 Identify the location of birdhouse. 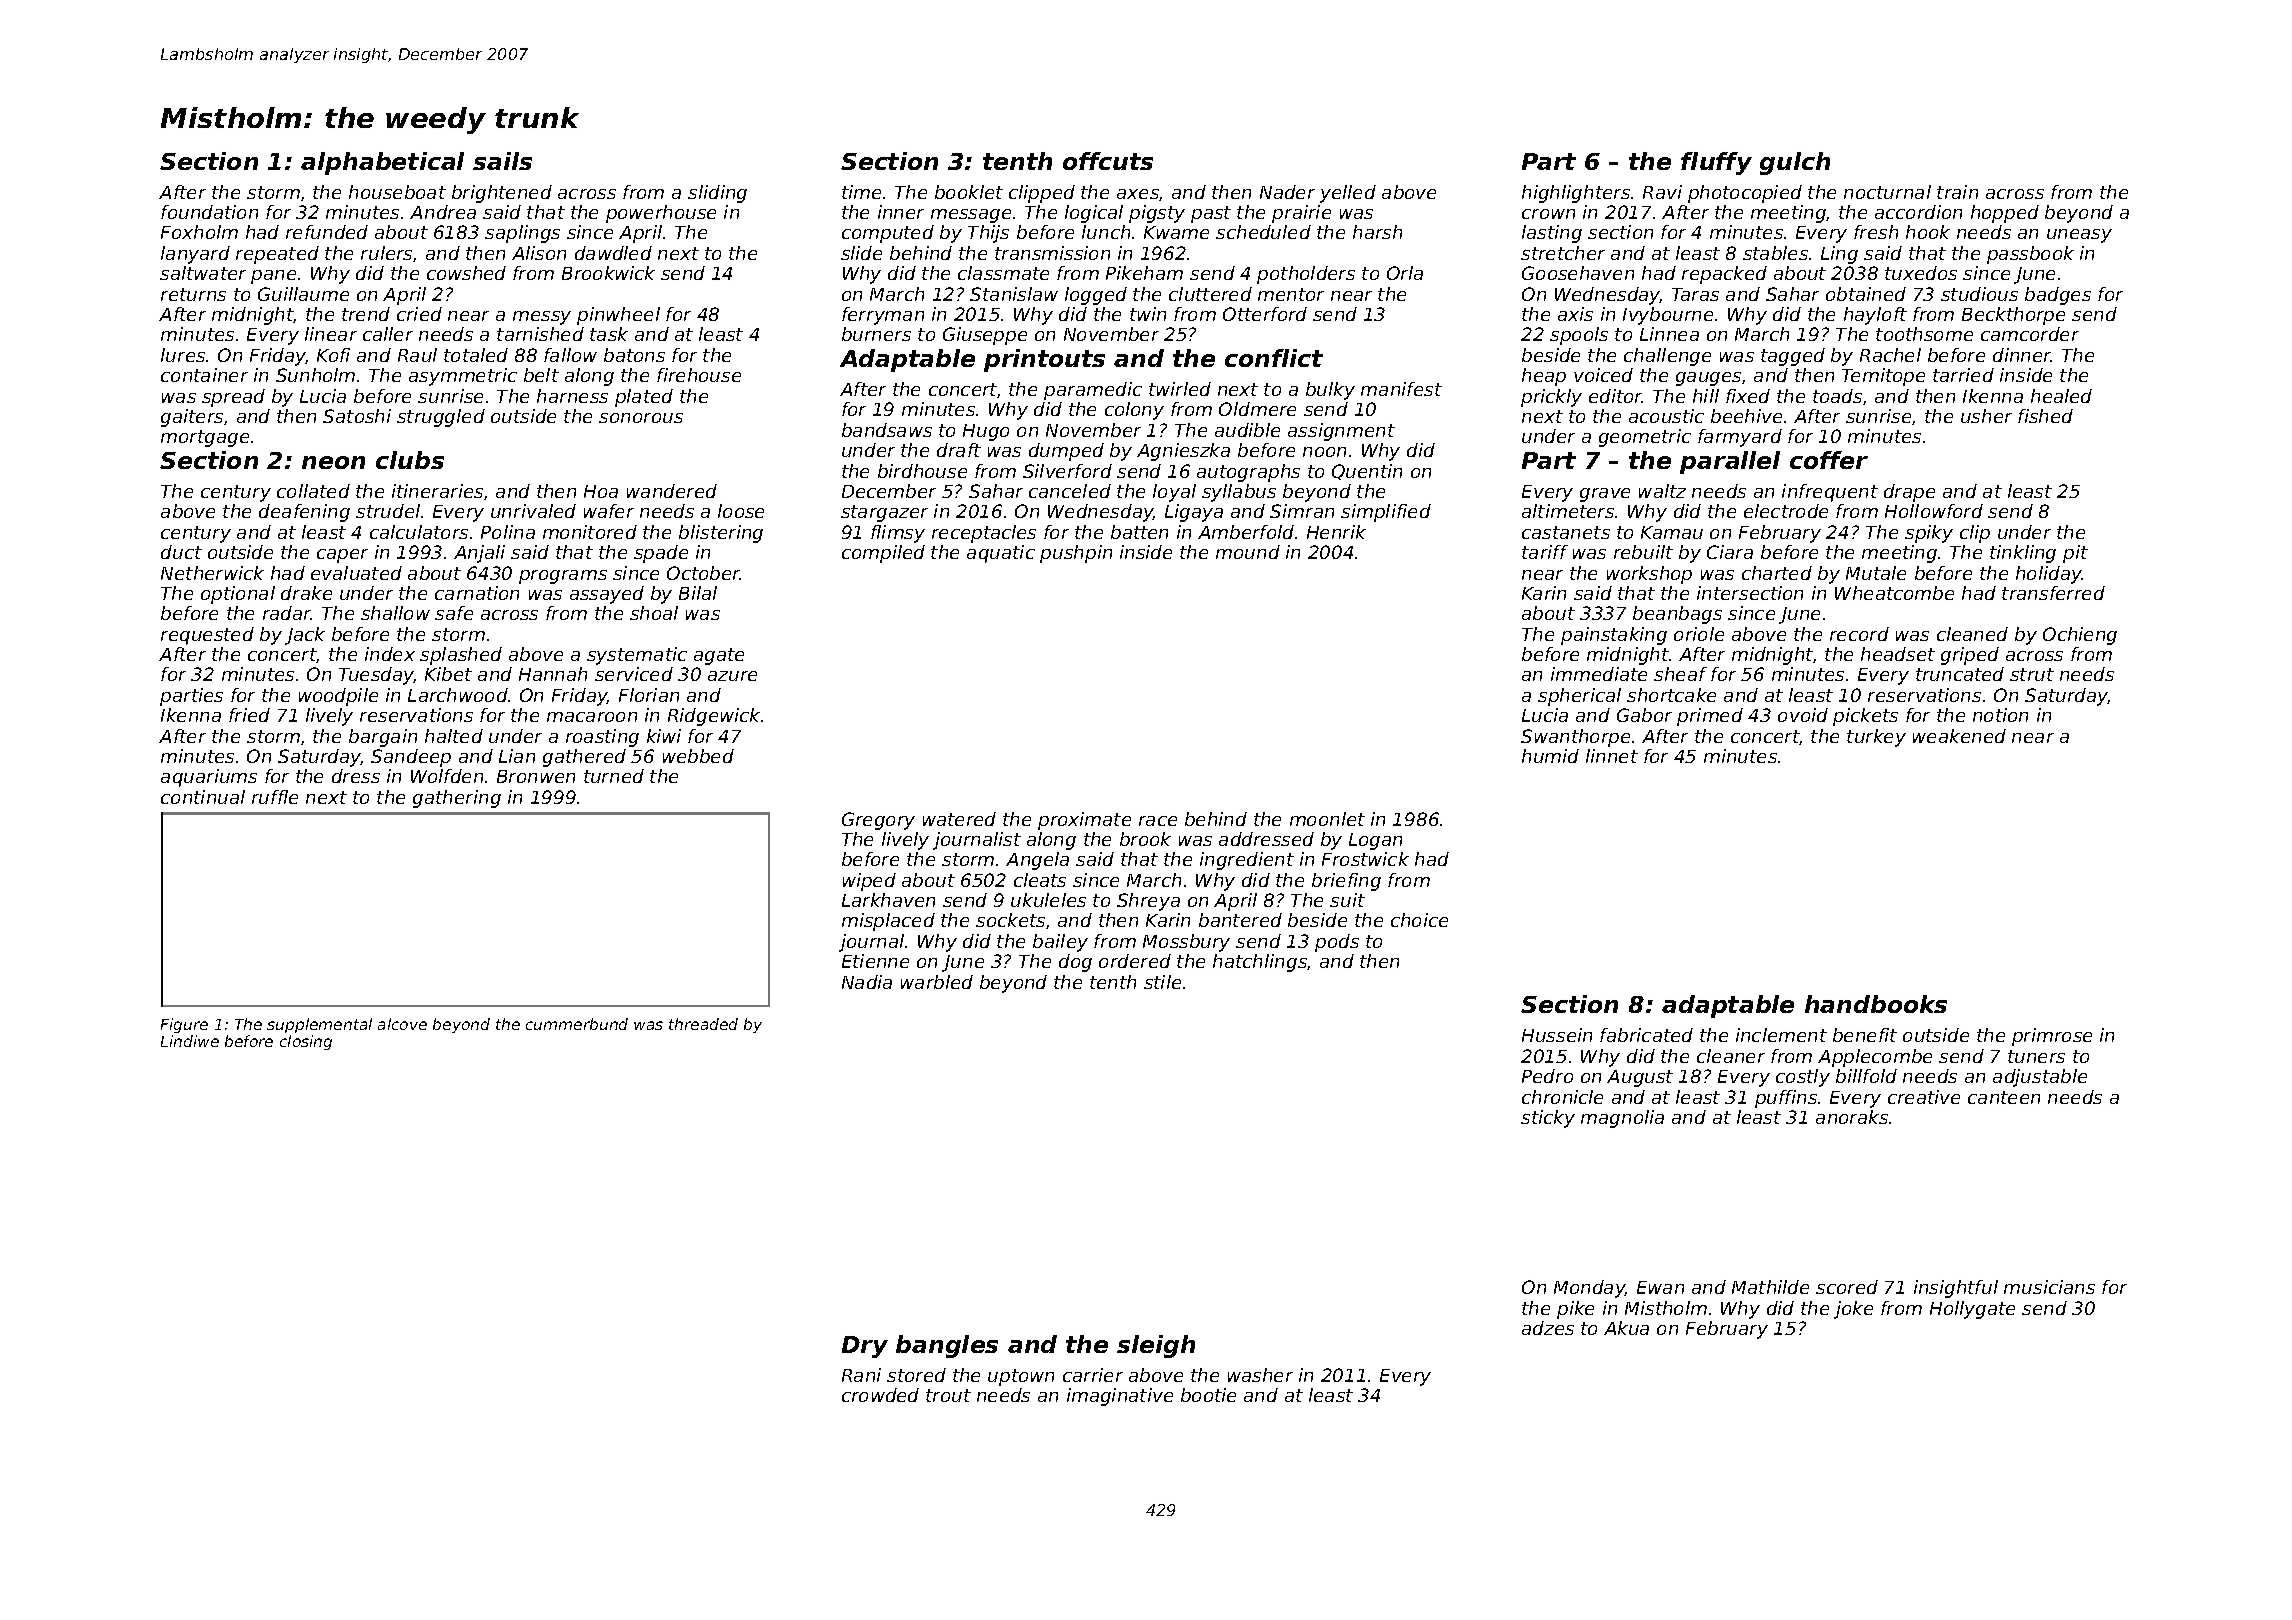
(922, 471).
